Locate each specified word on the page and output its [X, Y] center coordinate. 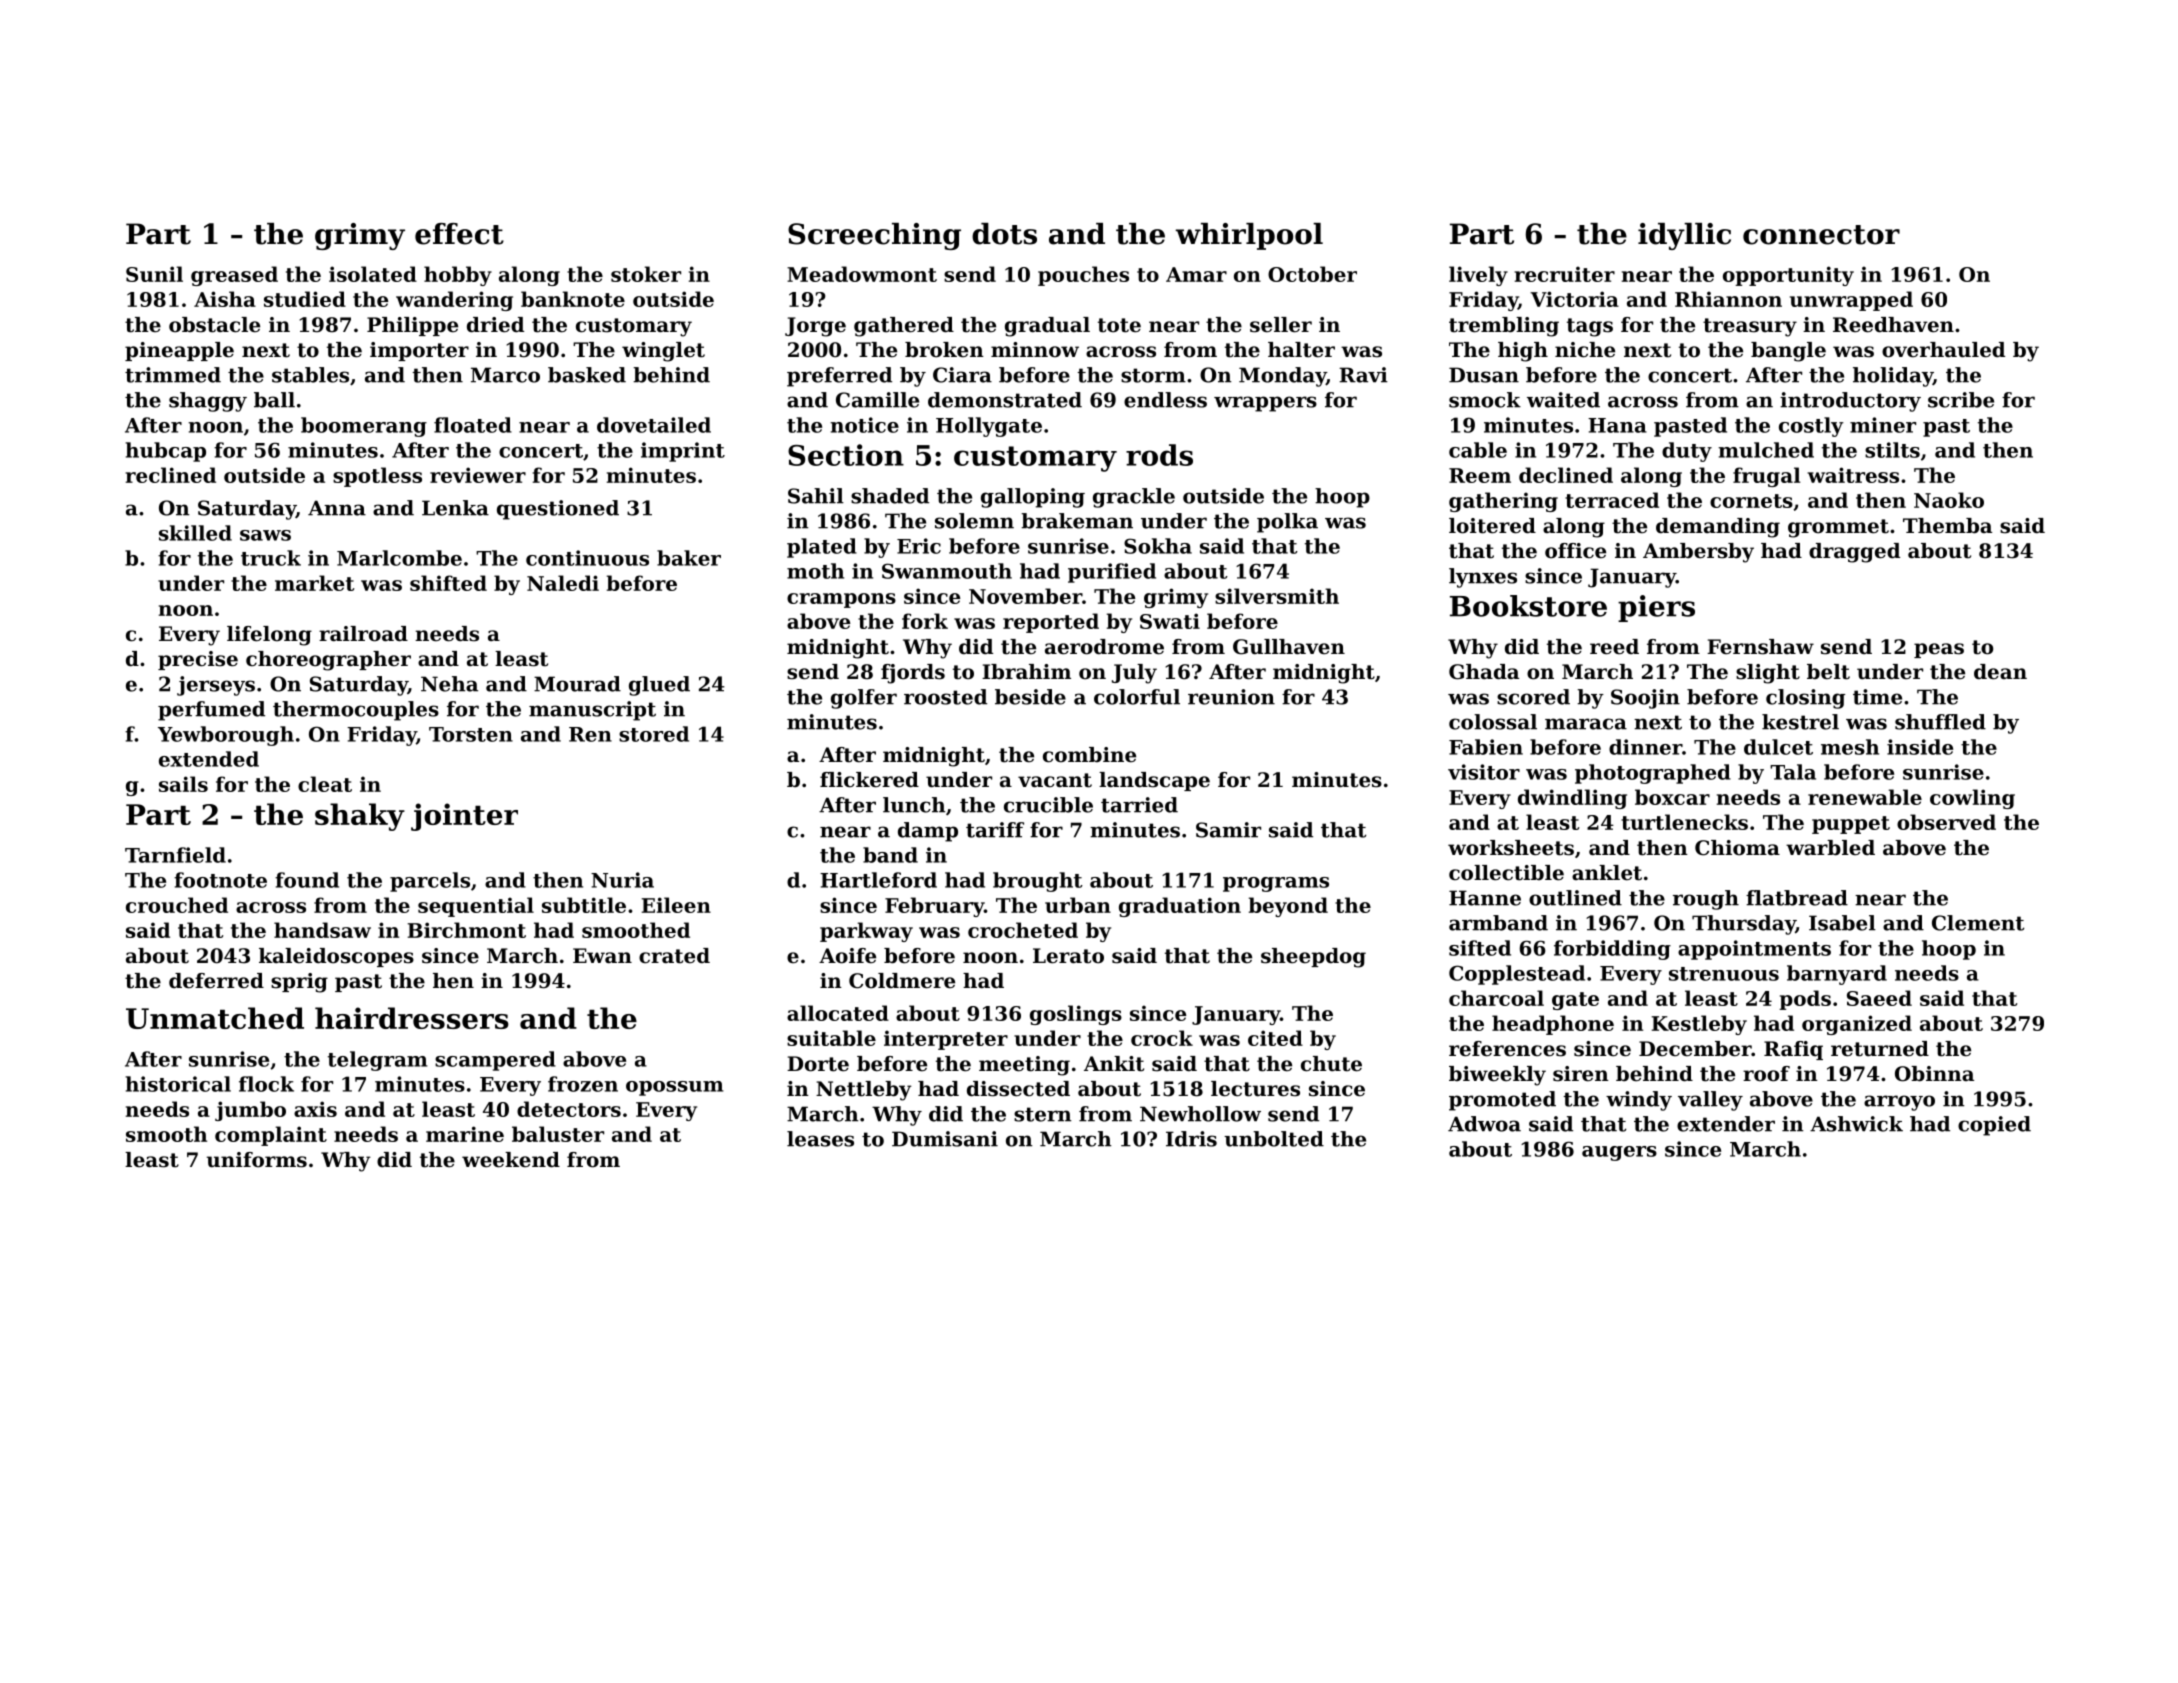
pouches [1083, 276]
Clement [1978, 923]
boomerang [364, 427]
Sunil [154, 274]
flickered [869, 780]
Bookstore [1528, 606]
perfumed [211, 711]
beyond [1288, 907]
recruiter [1564, 274]
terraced [1612, 500]
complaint [271, 1136]
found [307, 880]
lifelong [269, 636]
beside [1030, 697]
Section [846, 455]
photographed [1653, 774]
